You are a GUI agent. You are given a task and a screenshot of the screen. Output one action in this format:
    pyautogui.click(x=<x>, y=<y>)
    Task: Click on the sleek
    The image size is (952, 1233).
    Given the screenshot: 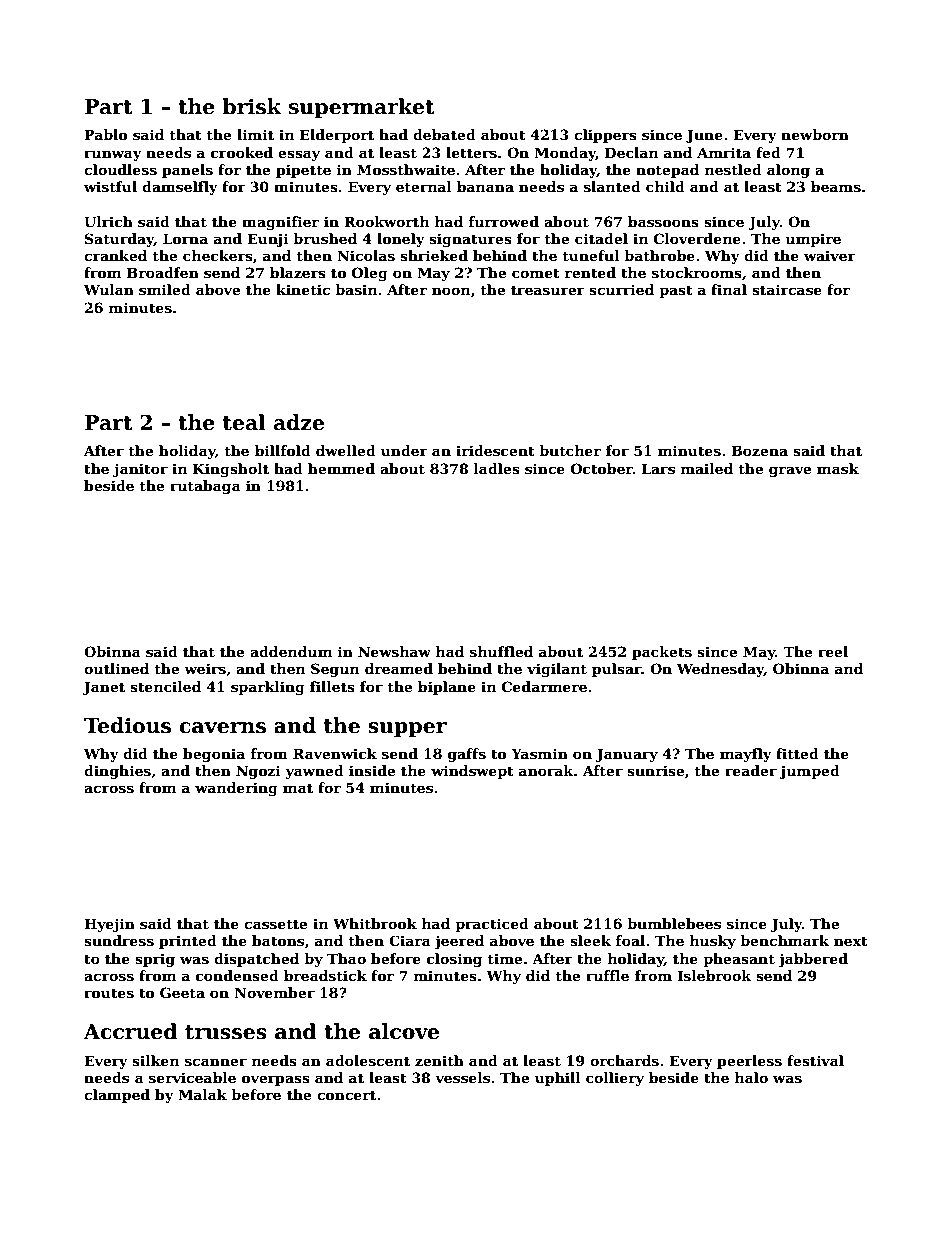 What is the action you would take?
    pyautogui.click(x=590, y=940)
